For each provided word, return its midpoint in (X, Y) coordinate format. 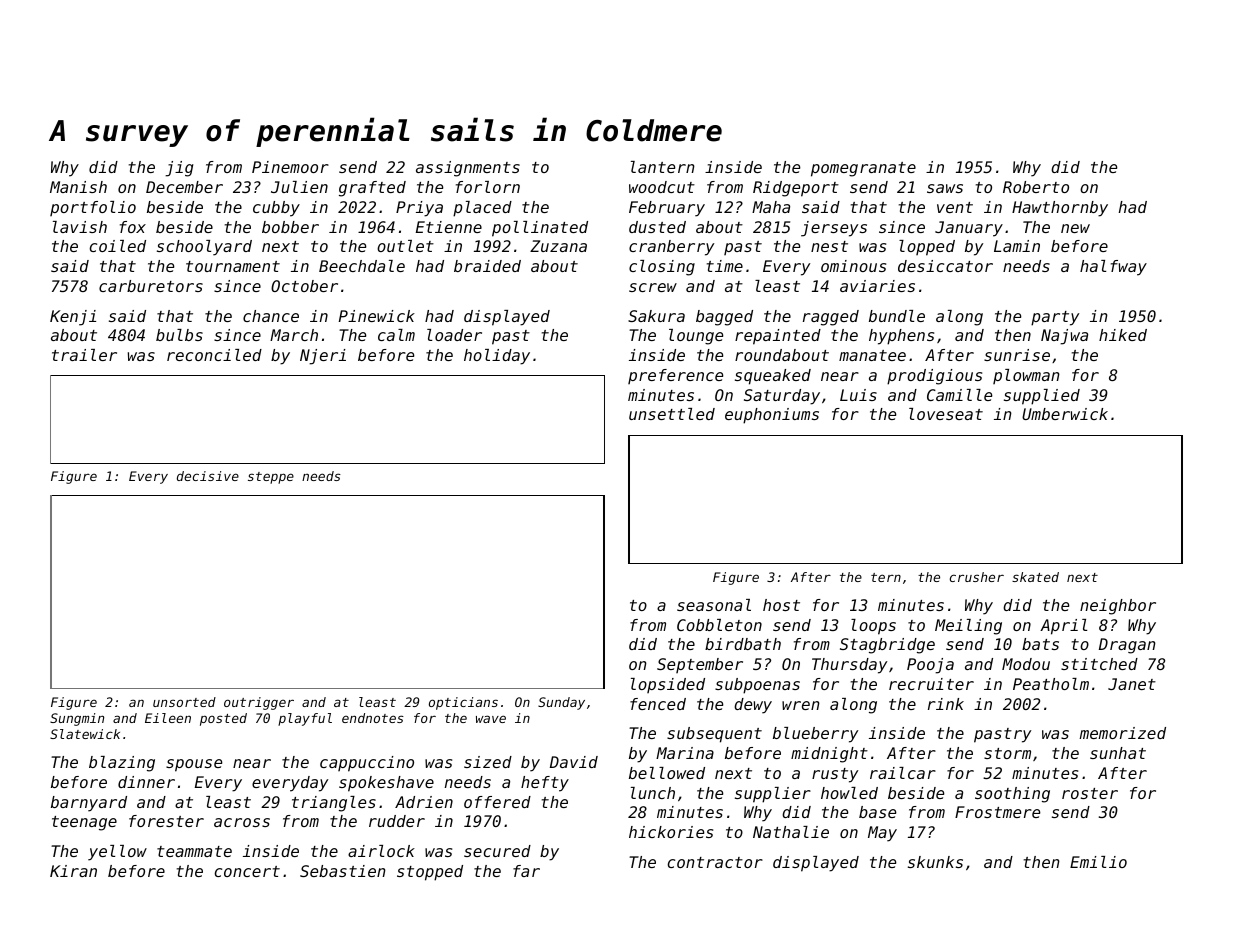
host (781, 605)
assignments (468, 169)
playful (305, 719)
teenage (84, 823)
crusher (977, 577)
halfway (1113, 268)
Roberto (1036, 187)
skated (1035, 577)
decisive (208, 476)
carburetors (151, 286)
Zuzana (558, 246)
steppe (271, 478)
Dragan (1127, 646)
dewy (753, 706)
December (184, 187)
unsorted (184, 702)
